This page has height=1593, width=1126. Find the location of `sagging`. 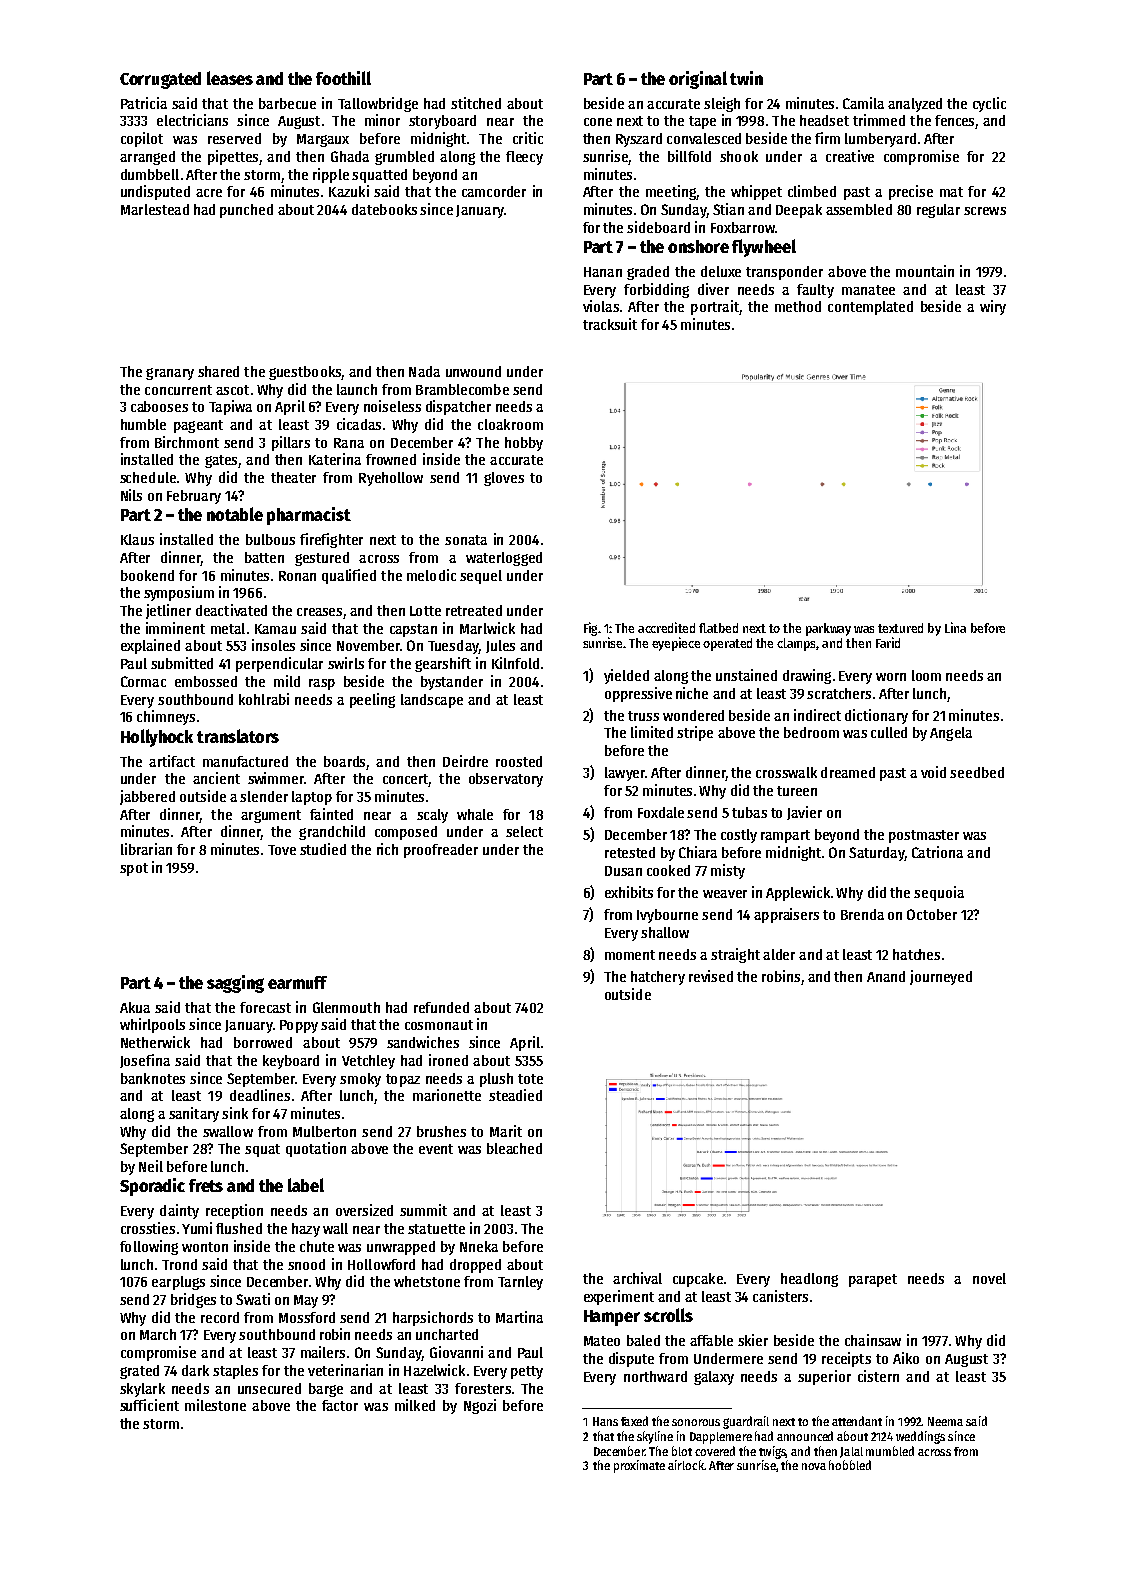

sagging is located at coordinates (235, 984).
